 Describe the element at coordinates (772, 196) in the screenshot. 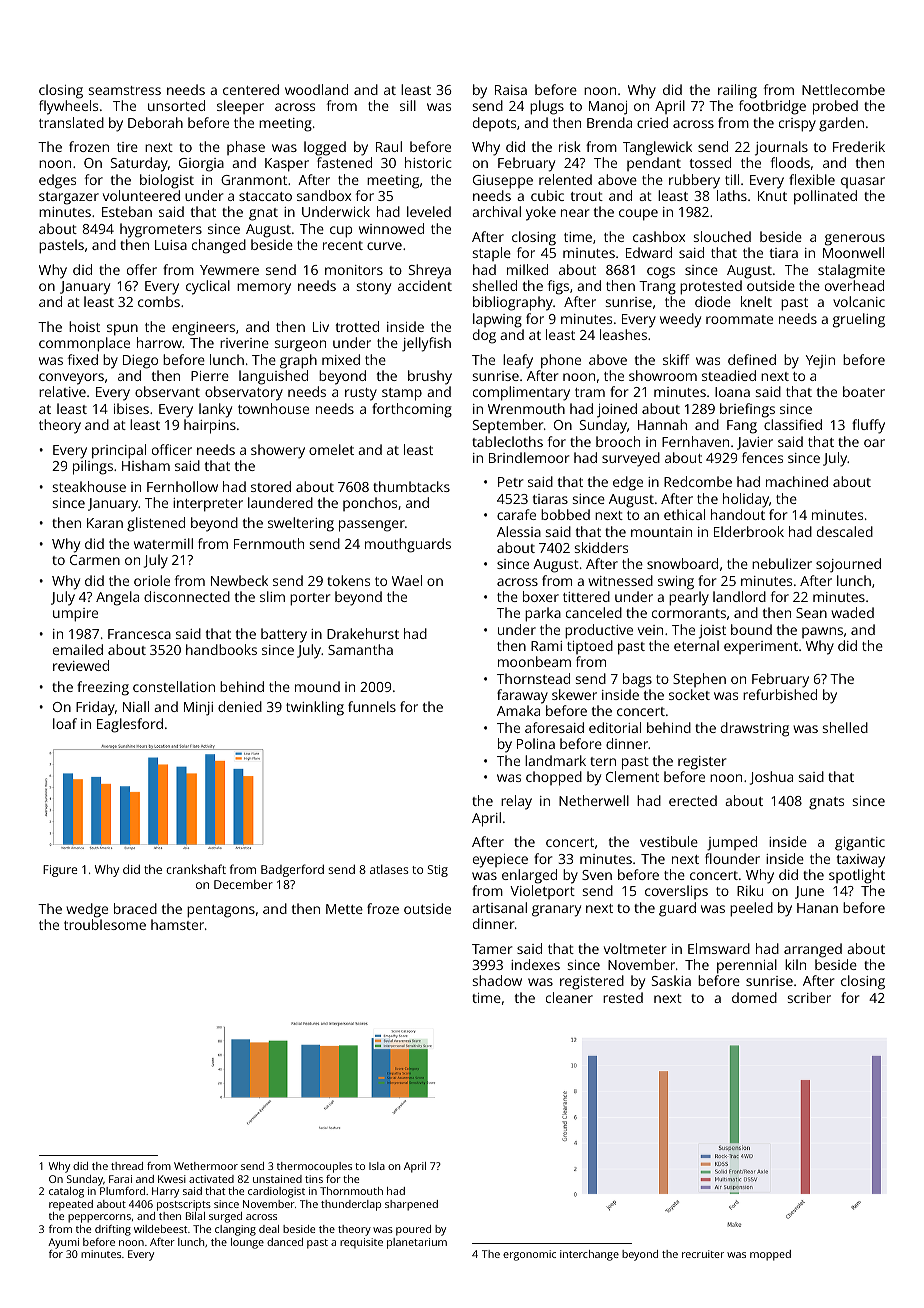

I see `Knut` at that location.
